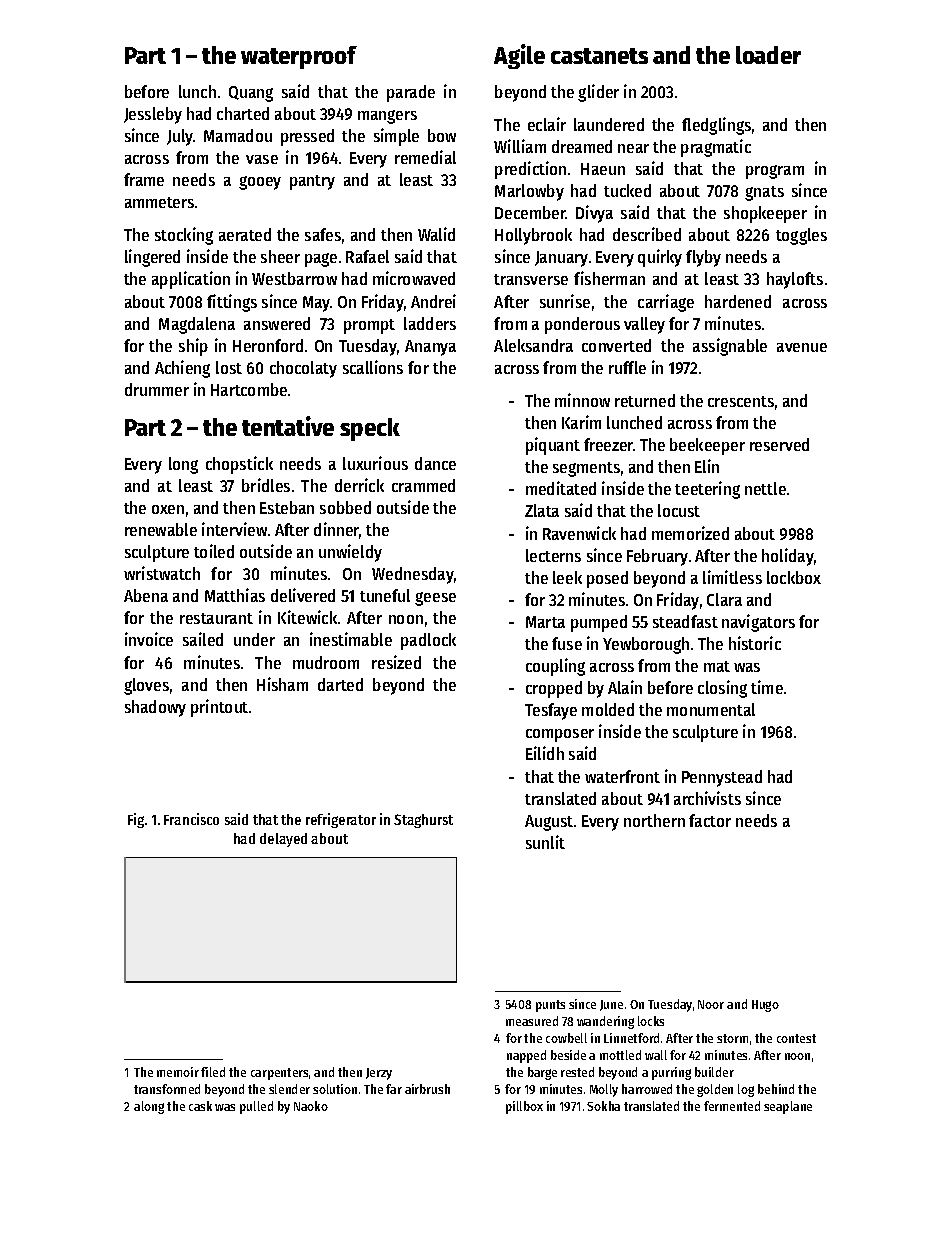 The image size is (952, 1233). I want to click on dinner, so click(337, 530).
